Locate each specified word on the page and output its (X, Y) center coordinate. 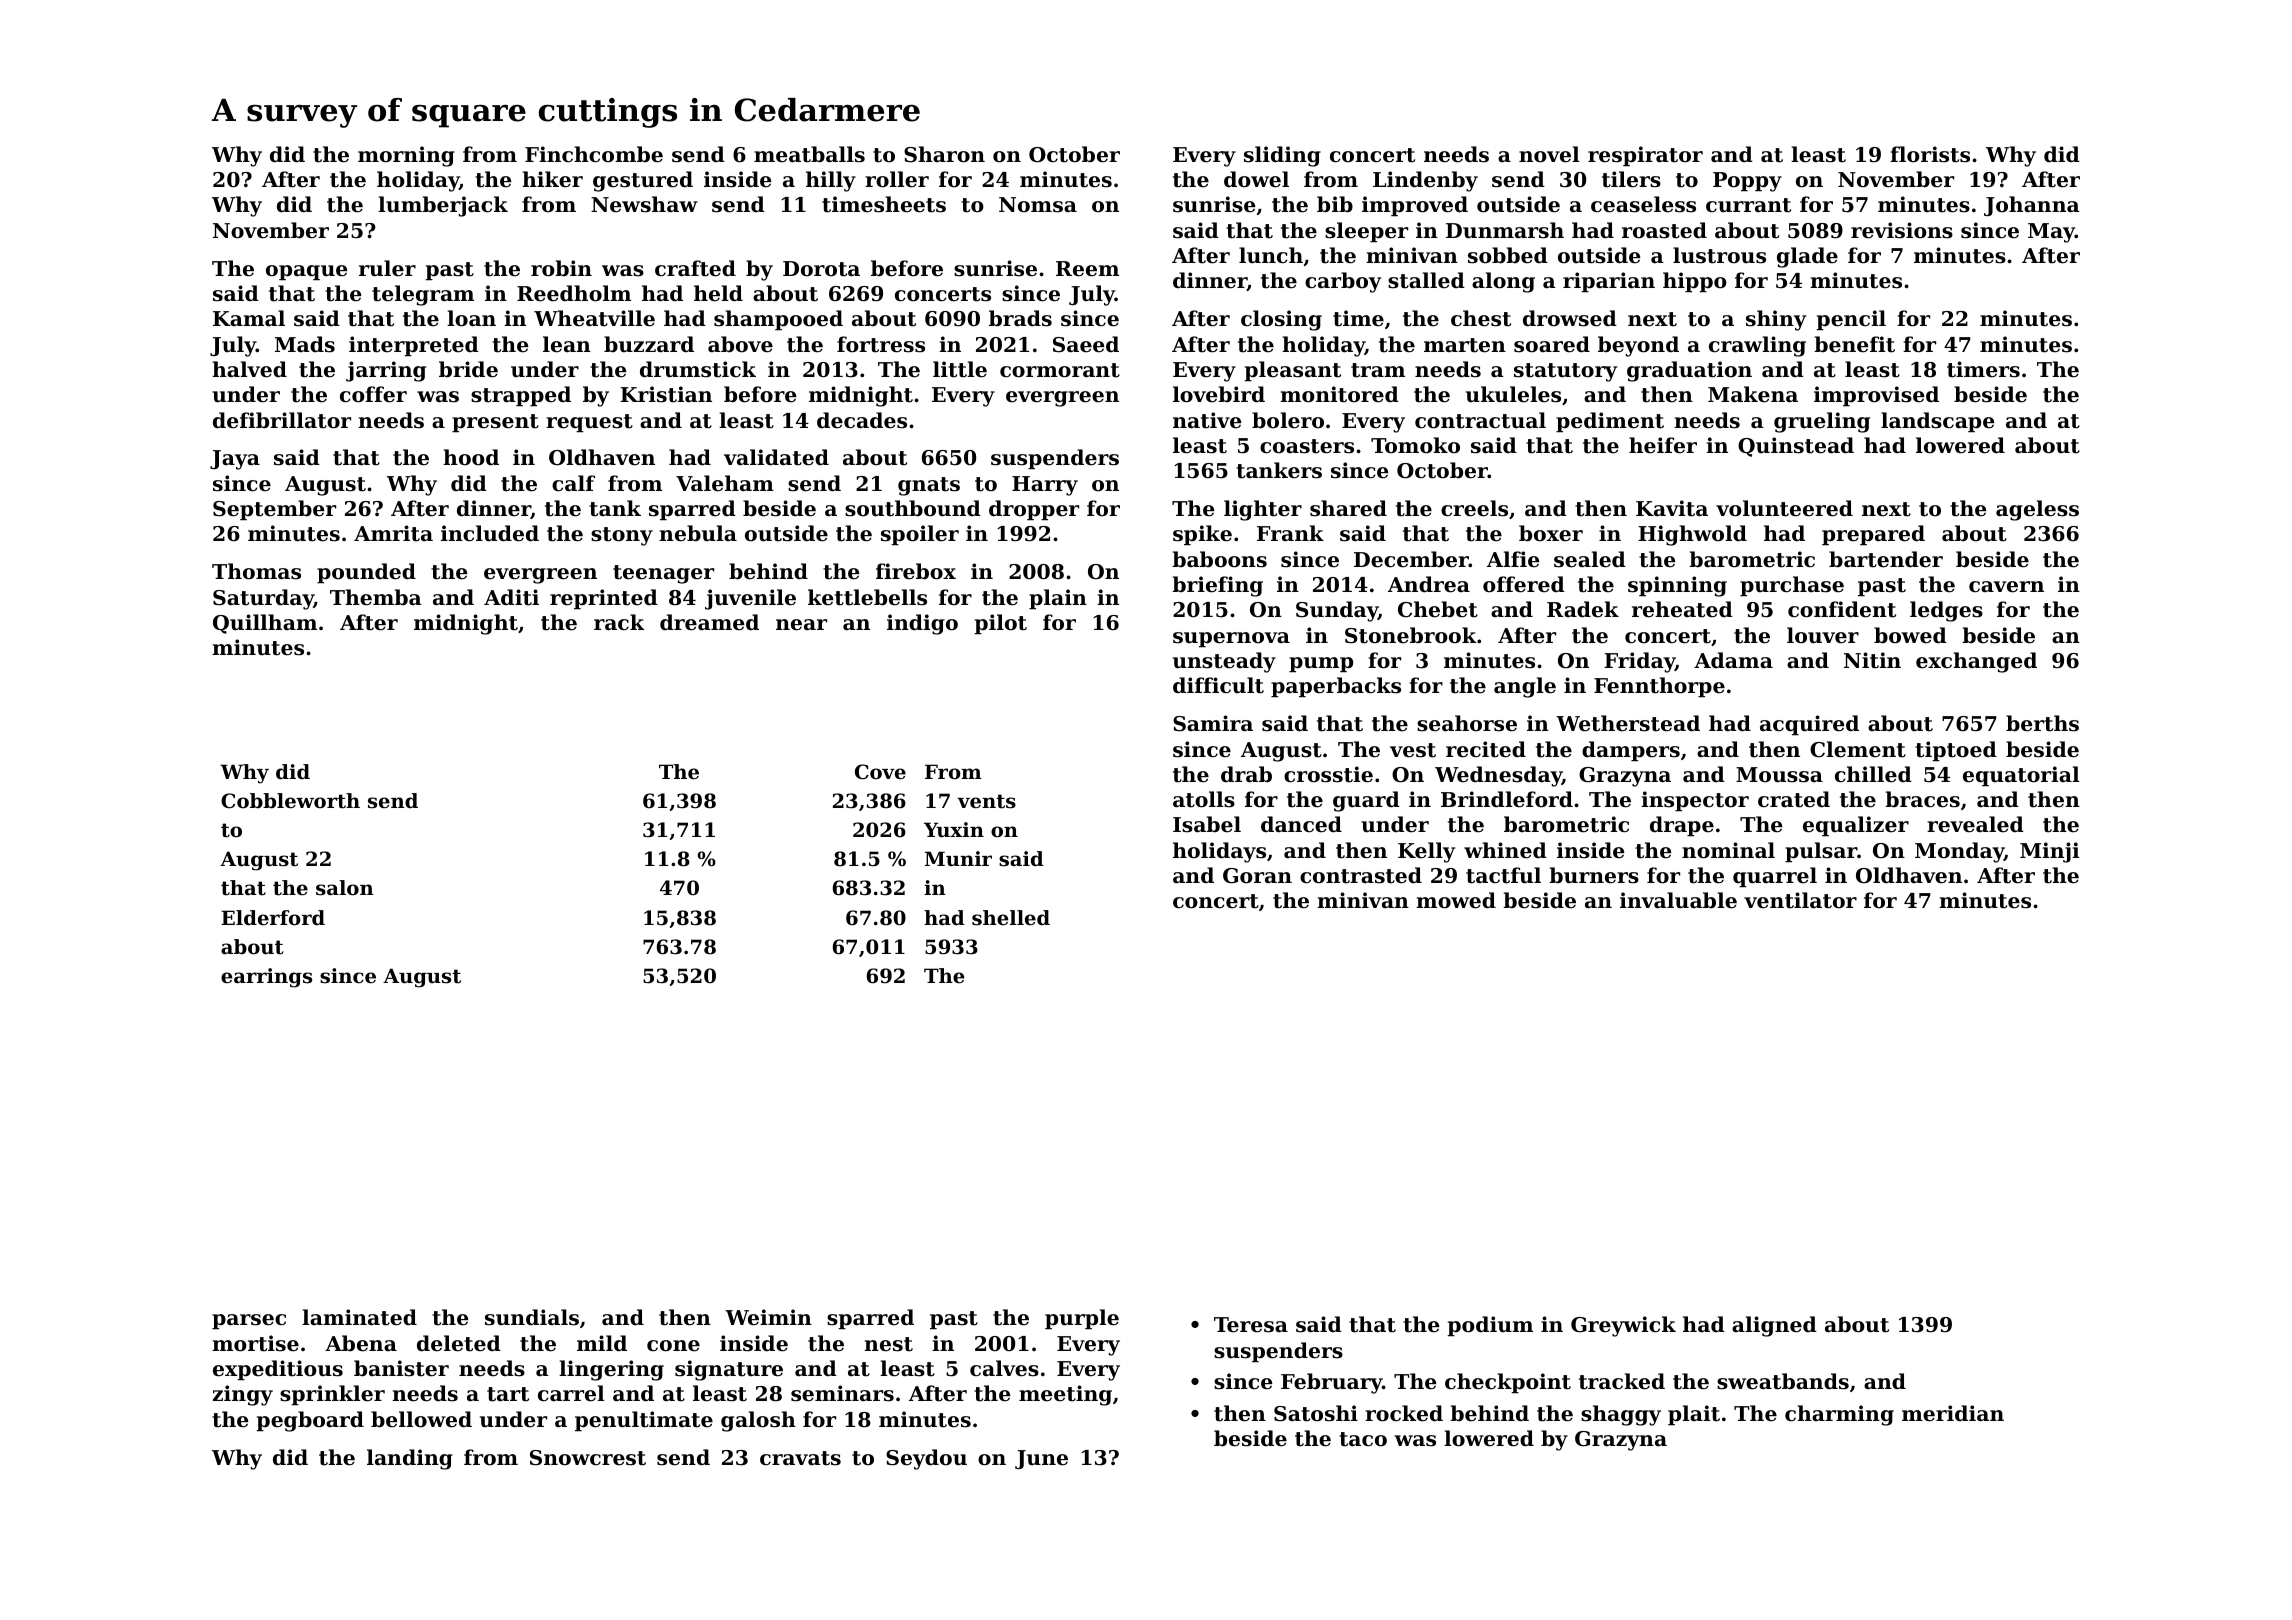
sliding (1282, 156)
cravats (800, 1458)
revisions (1902, 230)
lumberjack (443, 206)
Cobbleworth (290, 801)
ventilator (1800, 900)
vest (1413, 750)
